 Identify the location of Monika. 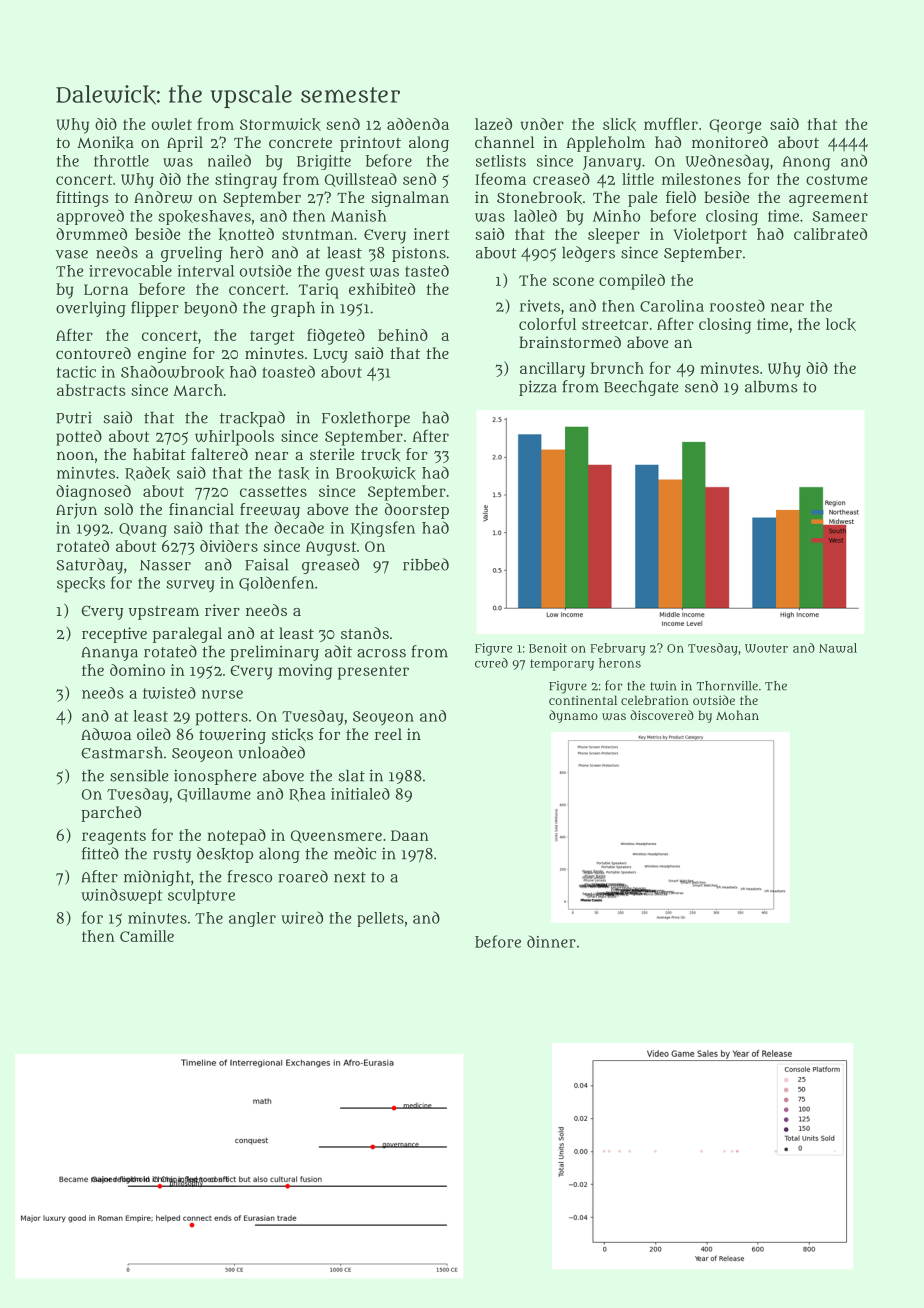
(105, 142).
